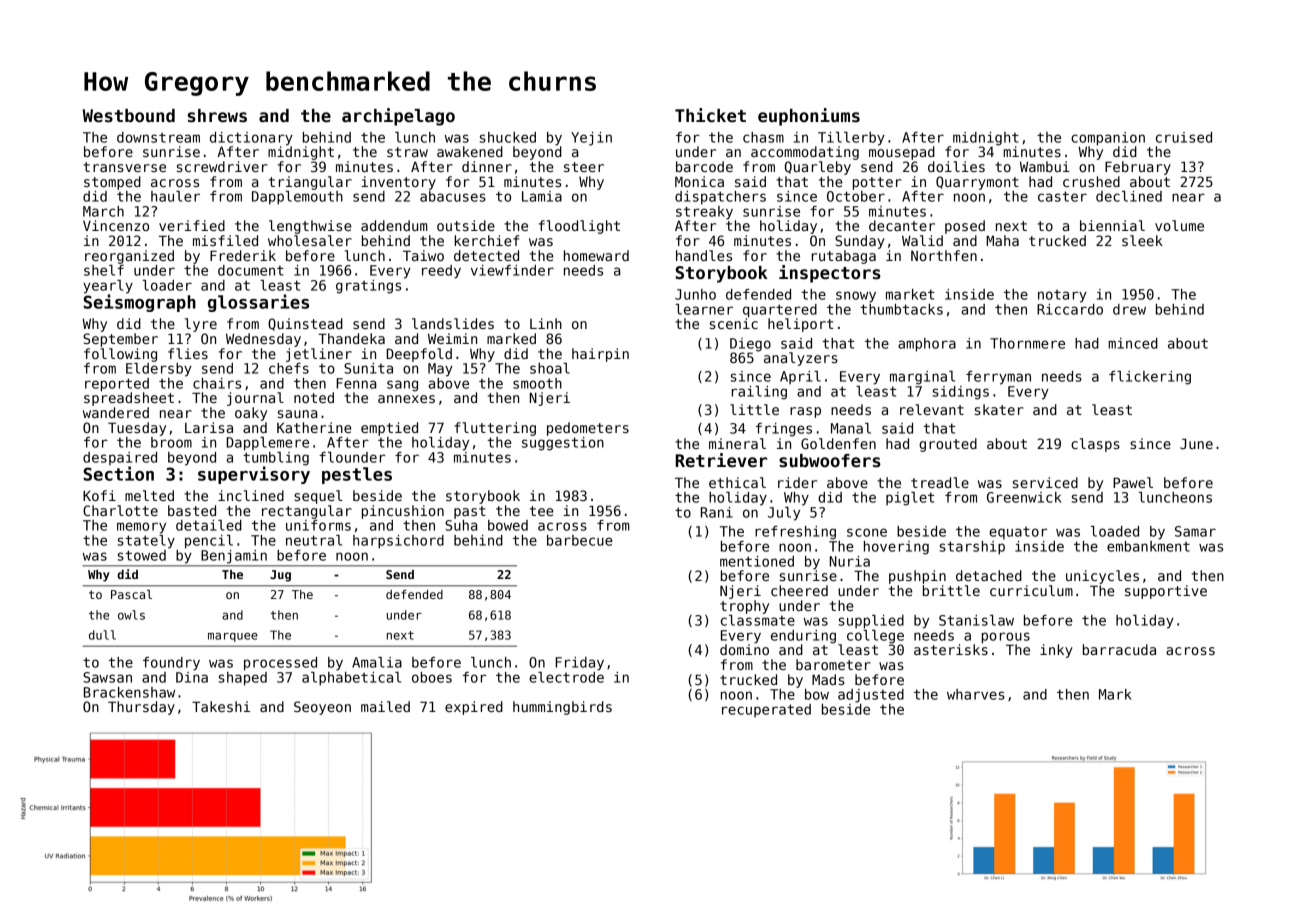 The height and width of the page is (924, 1308). What do you see at coordinates (579, 227) in the page?
I see `floodlight` at bounding box center [579, 227].
